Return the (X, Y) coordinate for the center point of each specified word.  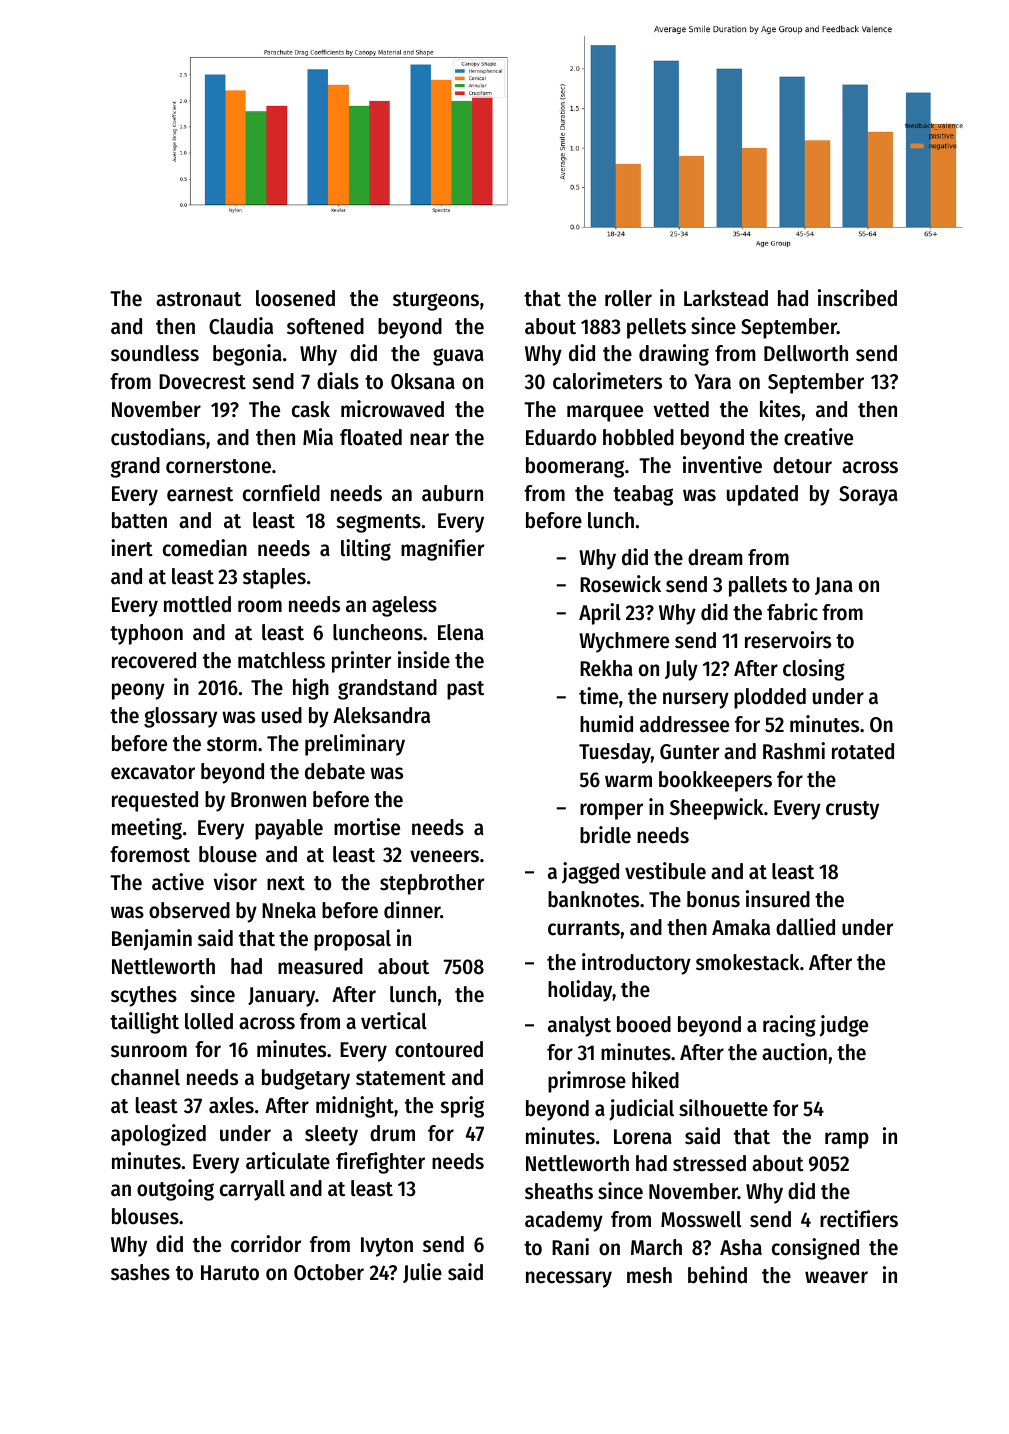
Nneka (289, 910)
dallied (805, 927)
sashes (140, 1272)
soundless (155, 353)
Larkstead (726, 298)
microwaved (392, 409)
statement (401, 1078)
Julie (422, 1273)
